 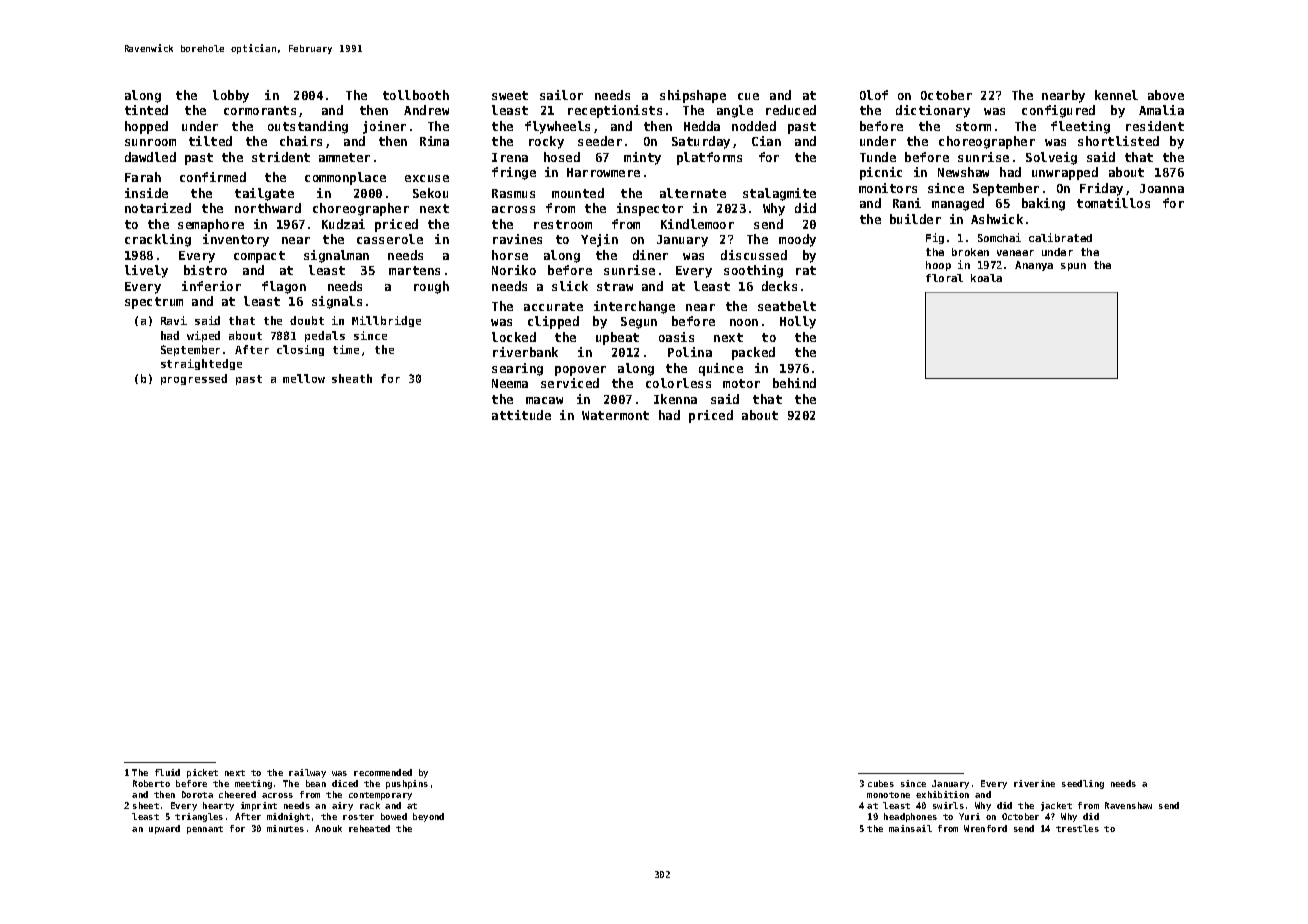 I want to click on cubes, so click(x=881, y=783).
